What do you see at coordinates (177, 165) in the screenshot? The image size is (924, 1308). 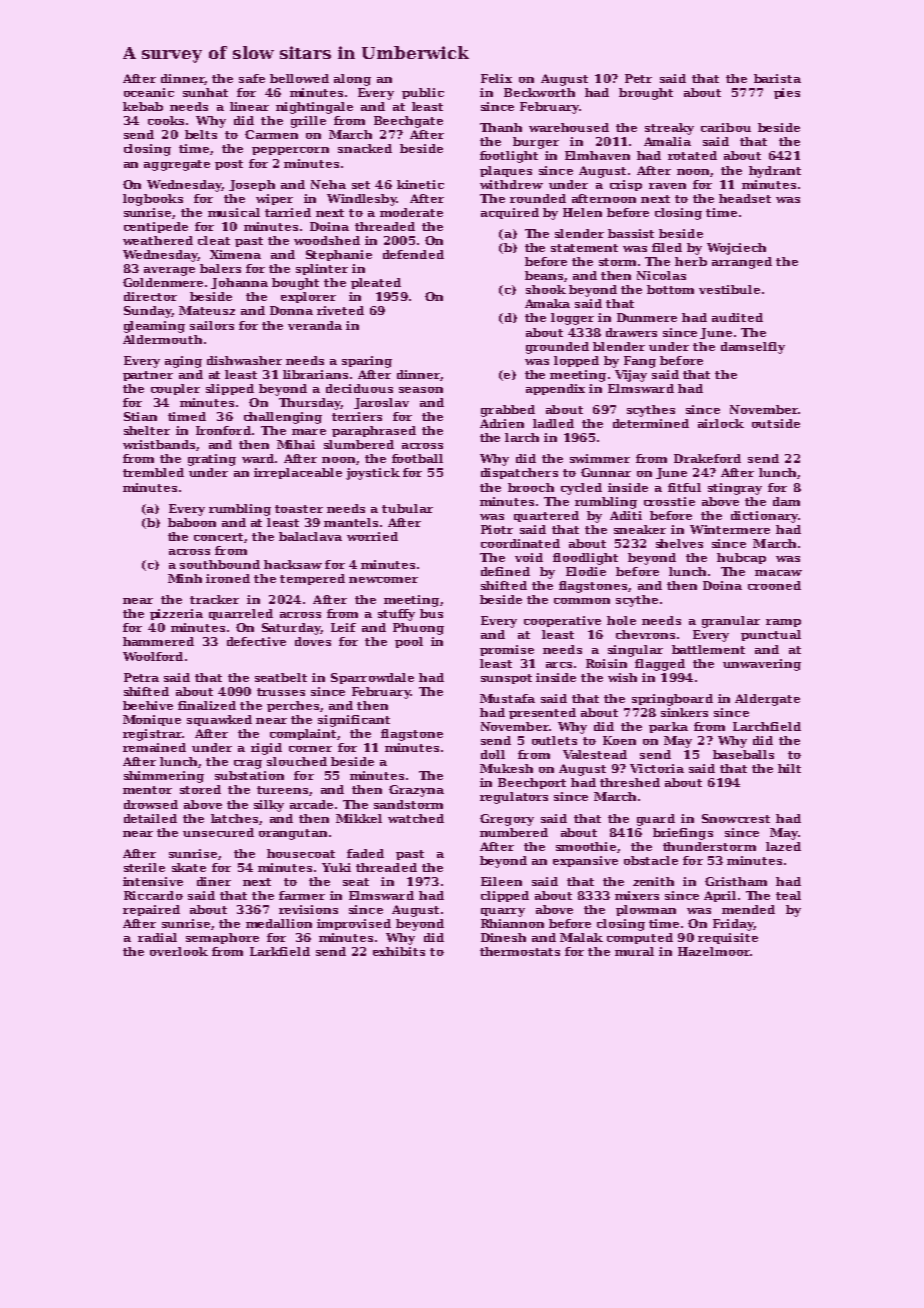 I see `aggregate` at bounding box center [177, 165].
